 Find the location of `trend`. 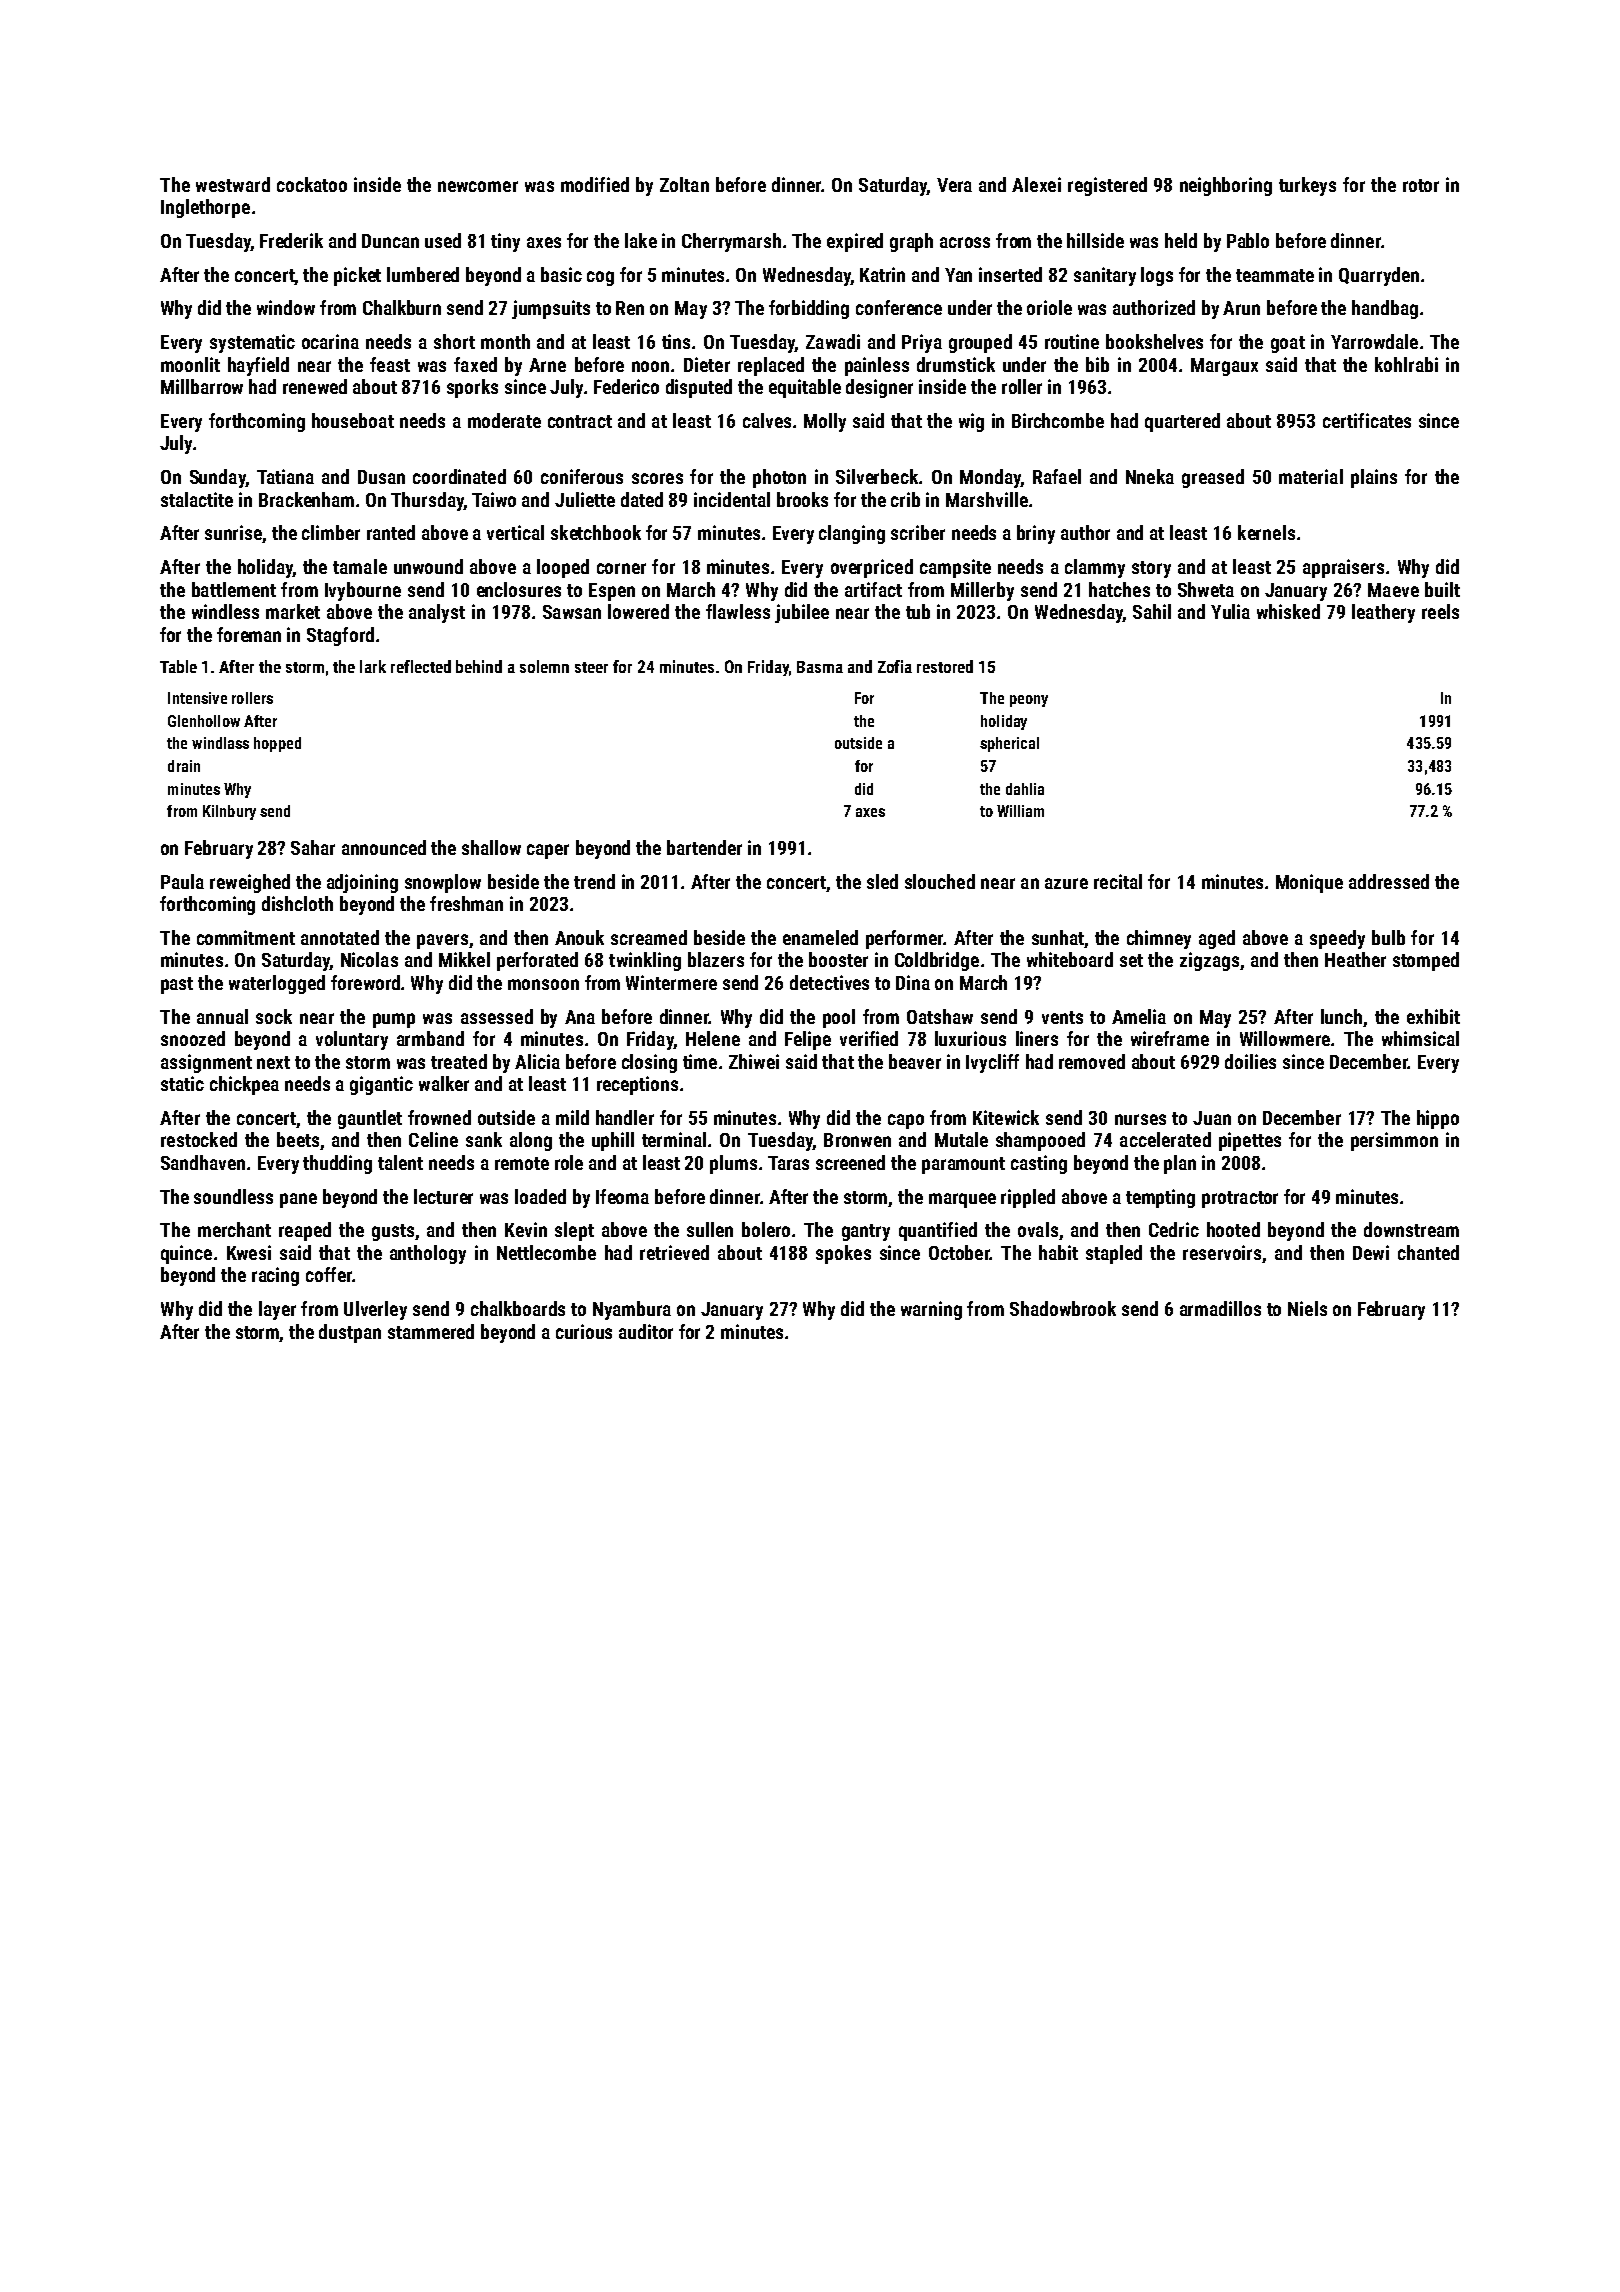

trend is located at coordinates (594, 881).
